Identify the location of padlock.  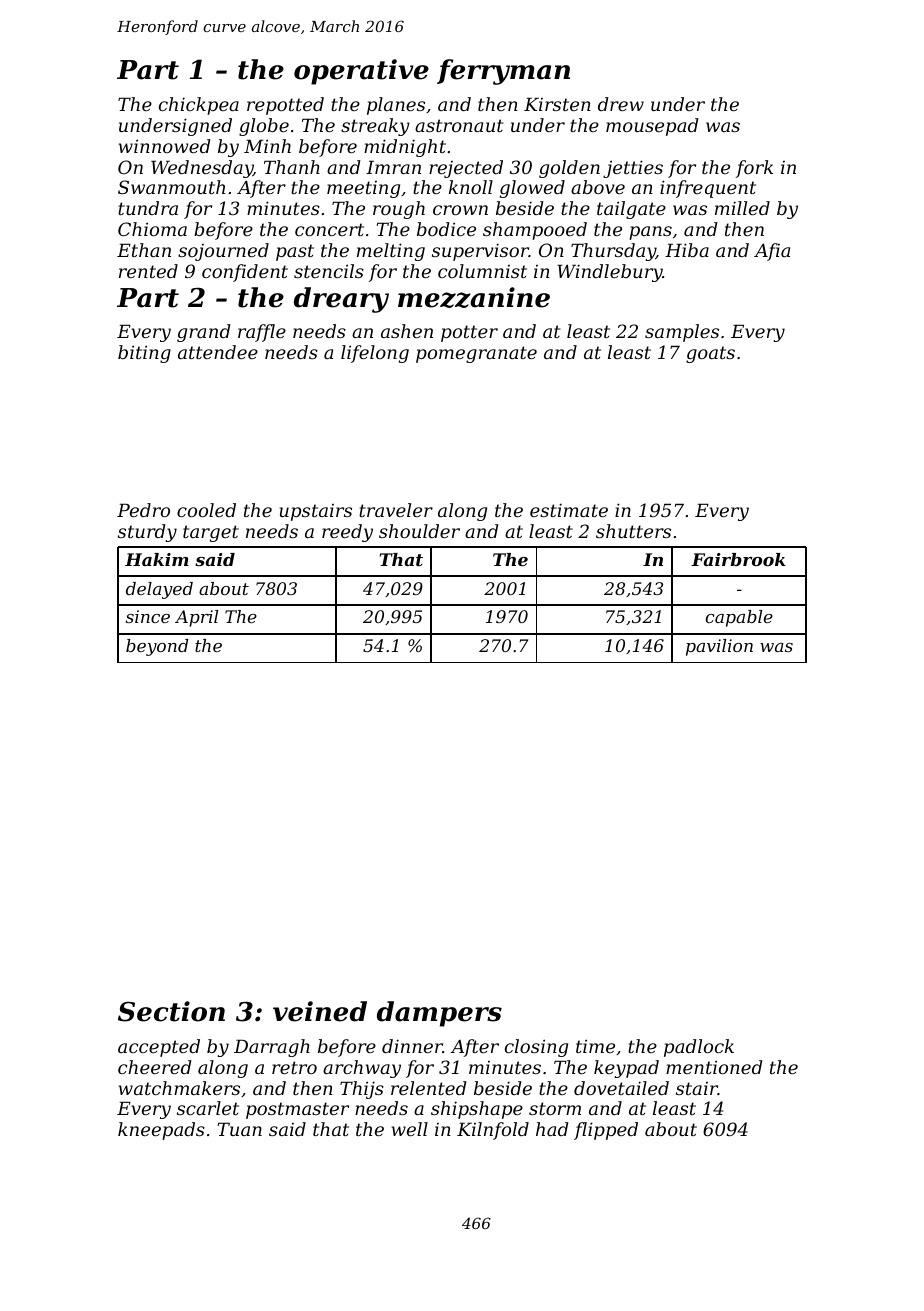
(699, 1048).
